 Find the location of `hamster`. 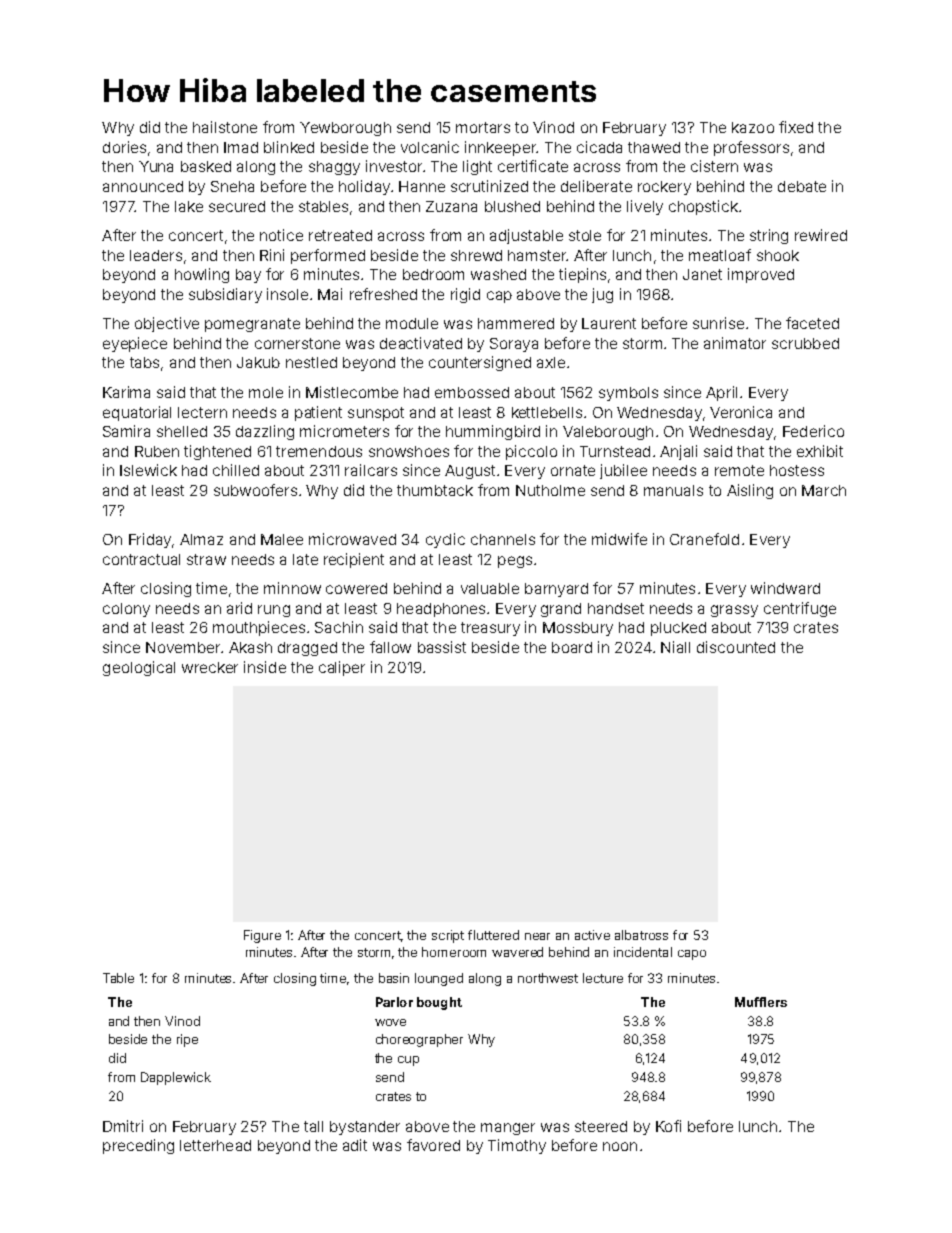

hamster is located at coordinates (537, 255).
